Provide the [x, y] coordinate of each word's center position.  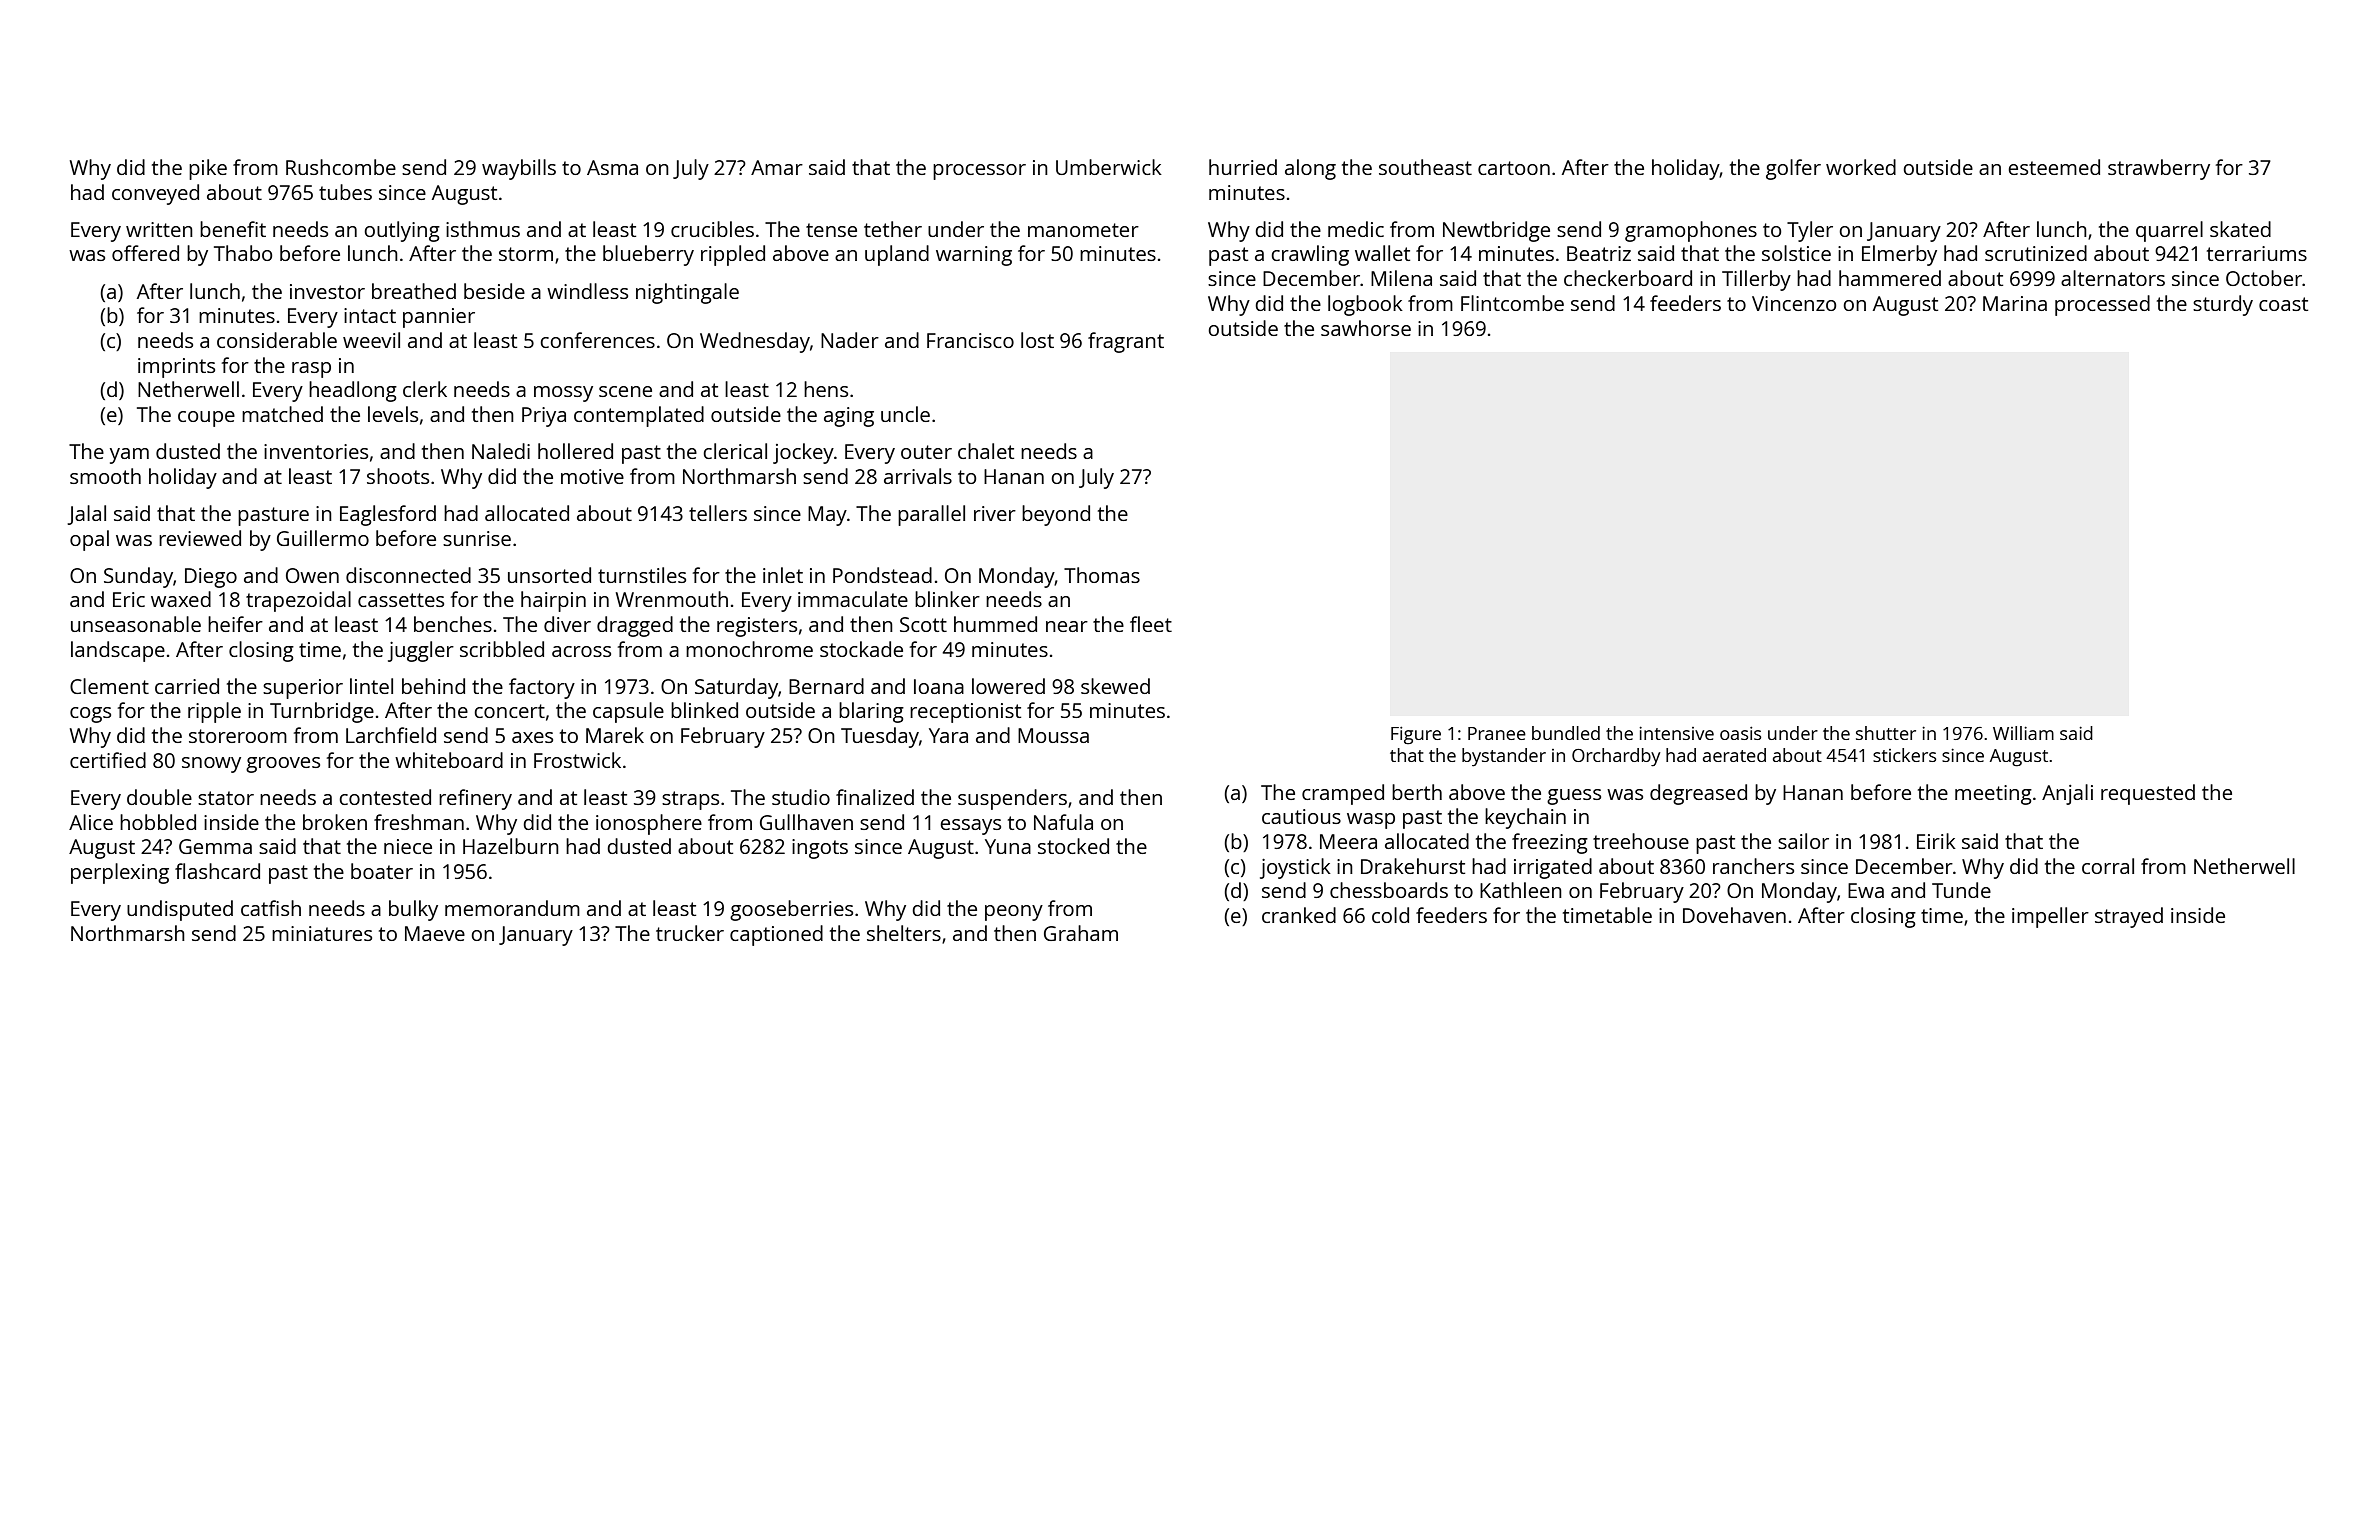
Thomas [1102, 575]
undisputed [180, 910]
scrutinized [2036, 253]
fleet [1151, 624]
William [2023, 733]
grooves [283, 765]
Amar [777, 167]
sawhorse [1366, 328]
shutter [1886, 733]
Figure [1416, 735]
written [159, 229]
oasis [1740, 733]
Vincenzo [1794, 303]
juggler [421, 651]
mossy [563, 394]
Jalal [86, 515]
